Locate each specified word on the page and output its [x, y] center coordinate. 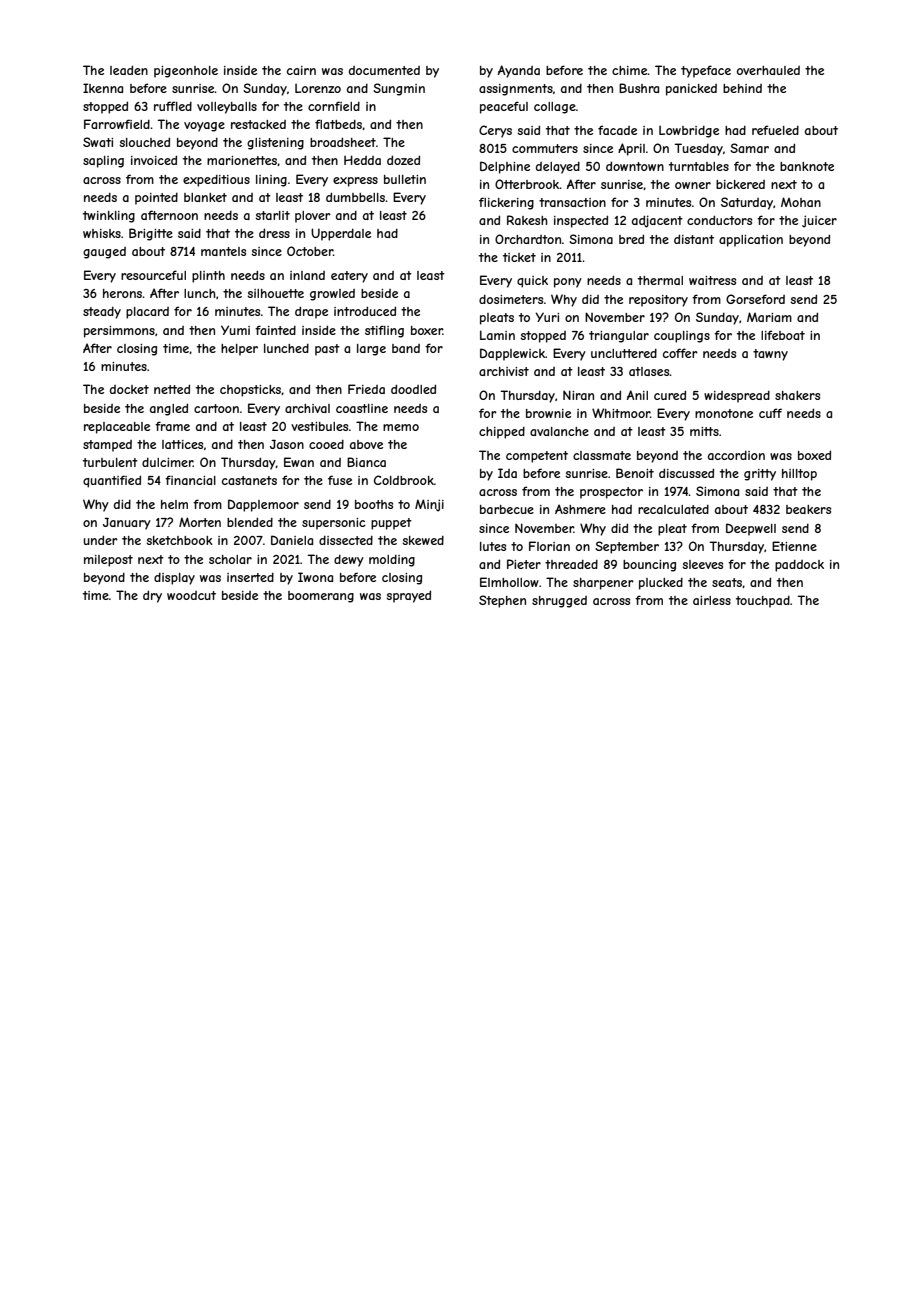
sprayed [408, 596]
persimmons [119, 332]
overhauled [768, 70]
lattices [182, 444]
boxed [814, 455]
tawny [770, 355]
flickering [506, 203]
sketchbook [179, 540]
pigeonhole [186, 72]
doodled [413, 389]
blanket [205, 197]
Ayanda [519, 71]
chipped [502, 433]
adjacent [657, 221]
